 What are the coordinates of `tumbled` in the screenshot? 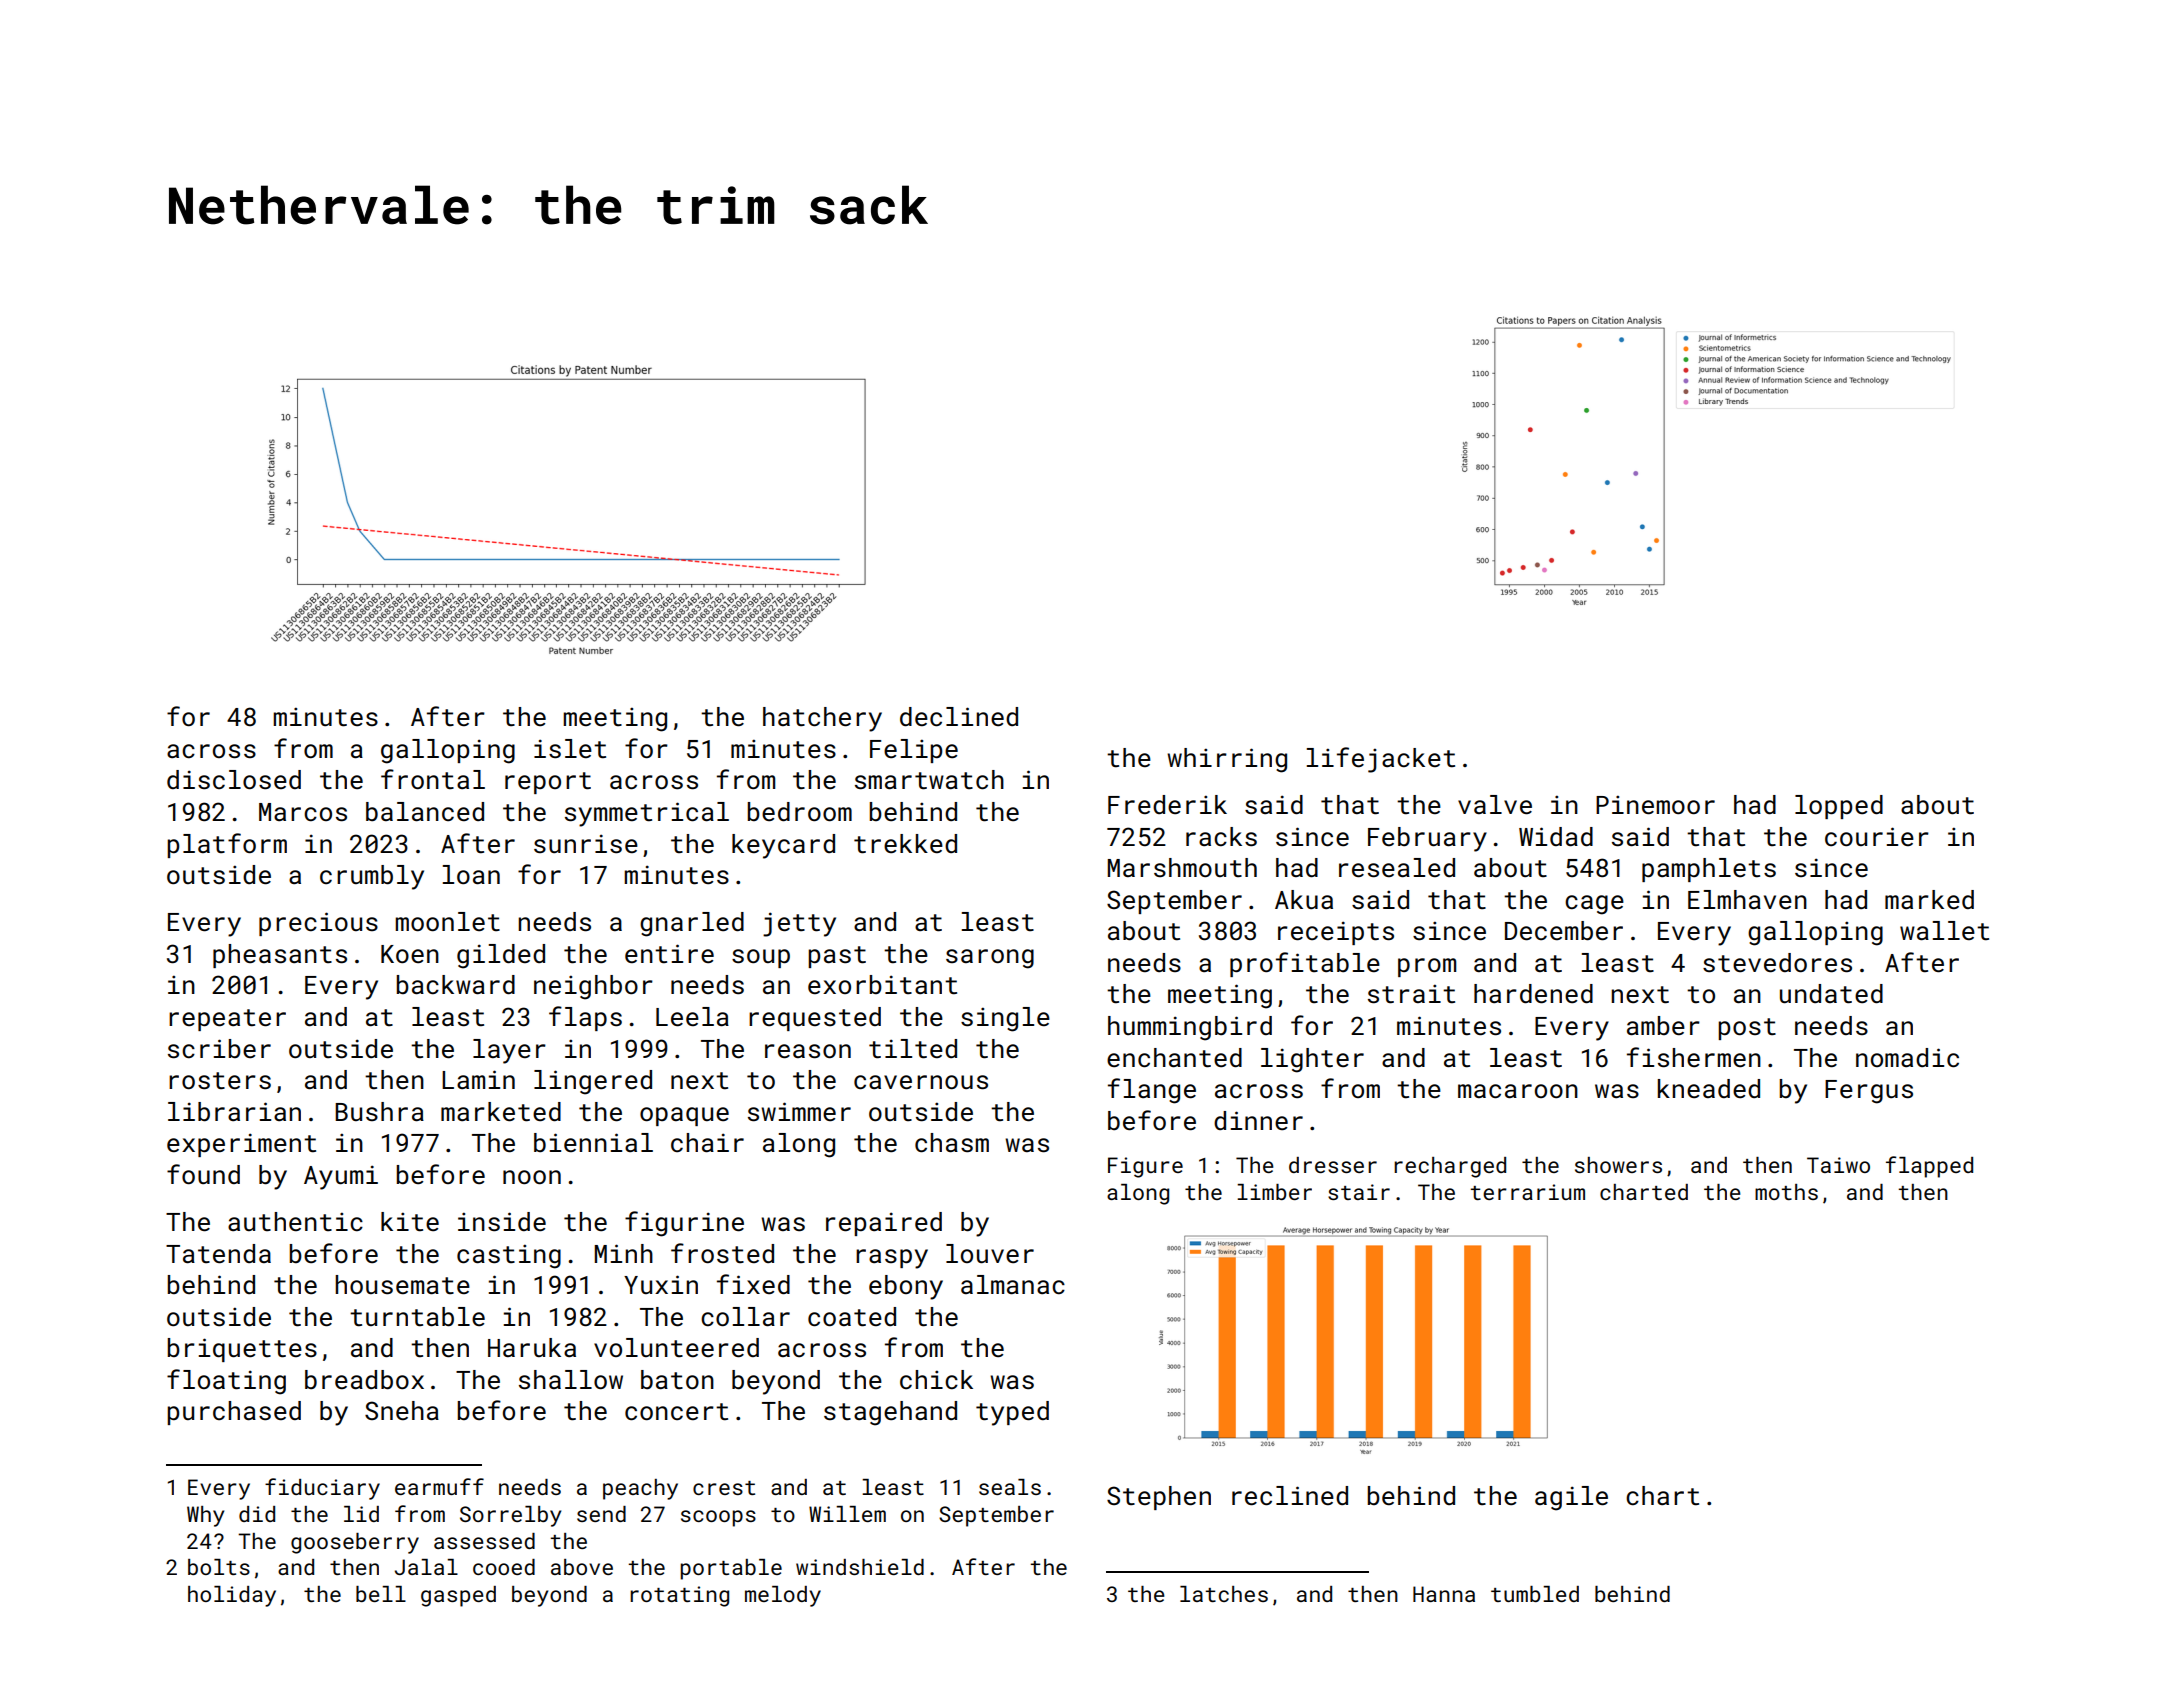 It's located at (1535, 1594).
